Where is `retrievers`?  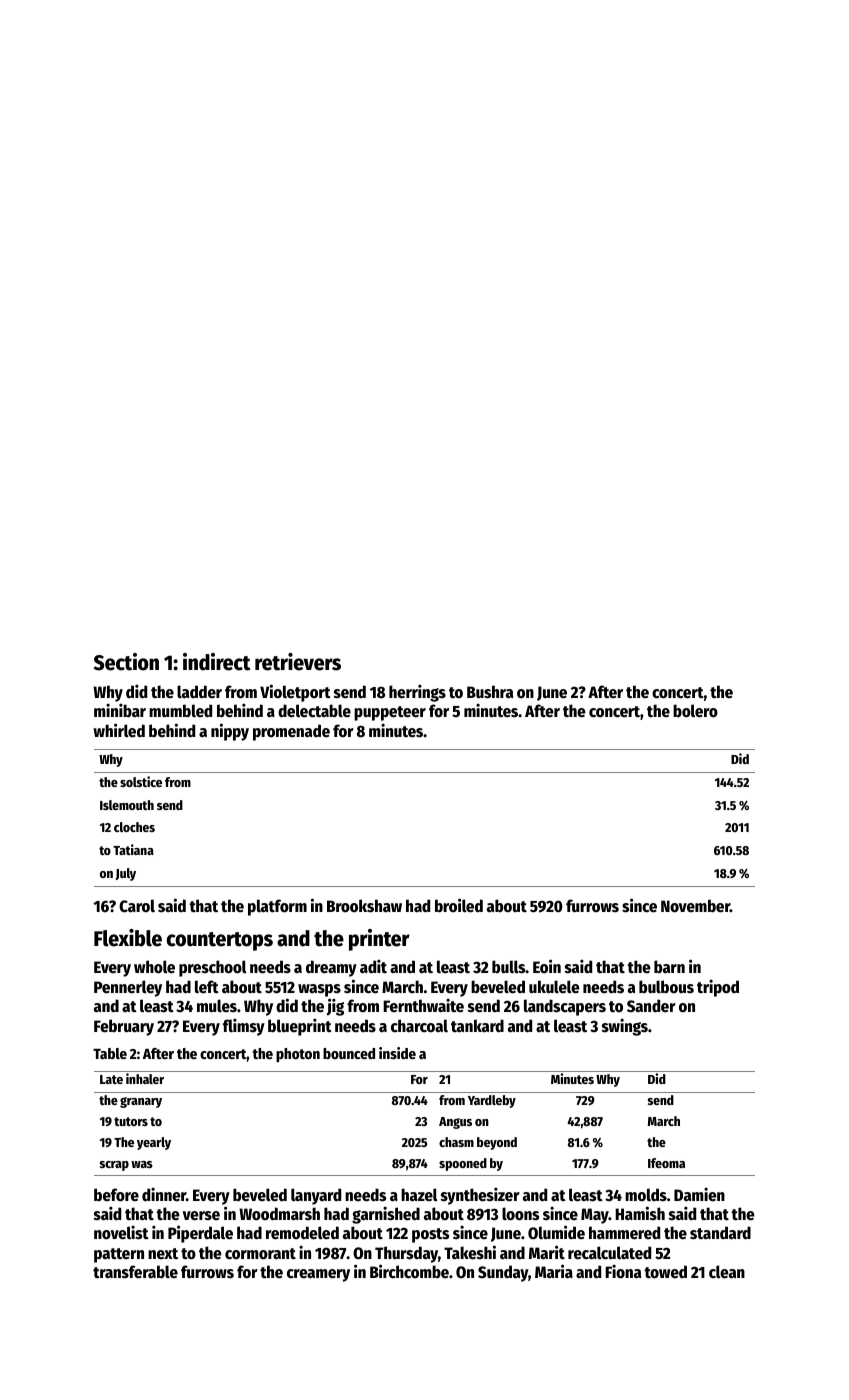
retrievers is located at coordinates (298, 662).
